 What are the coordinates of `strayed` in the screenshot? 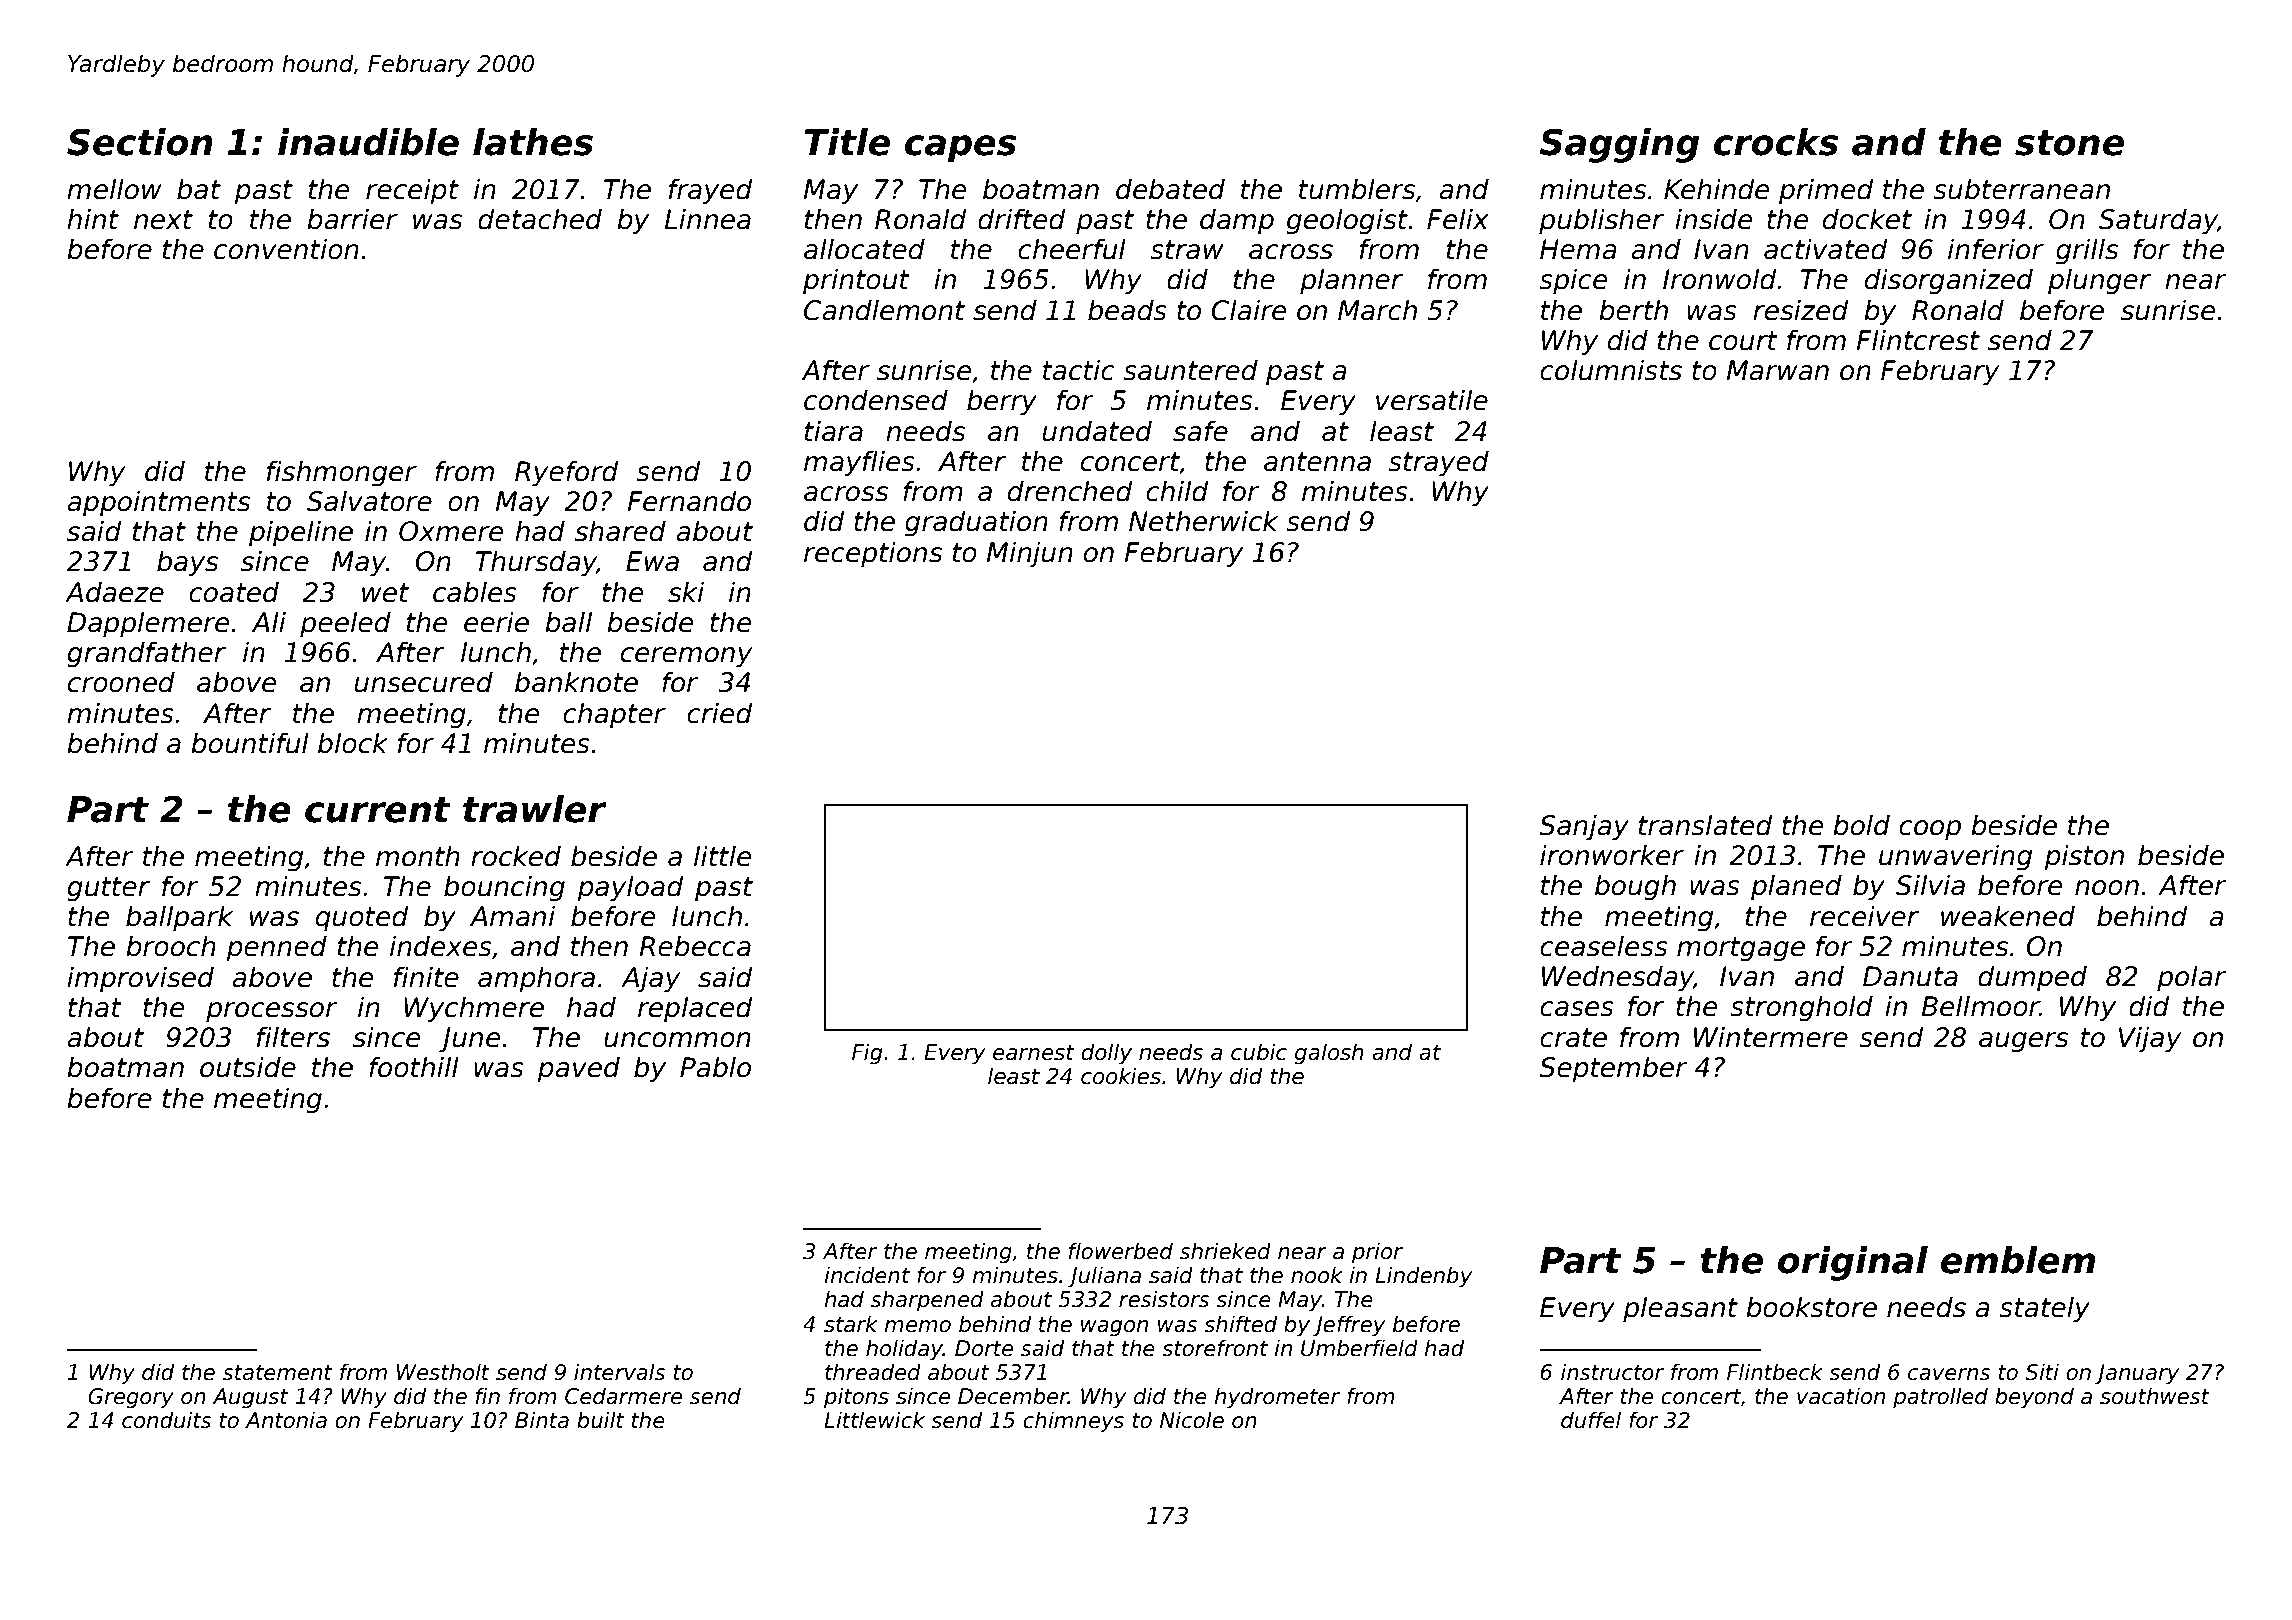 It's located at (1438, 463).
